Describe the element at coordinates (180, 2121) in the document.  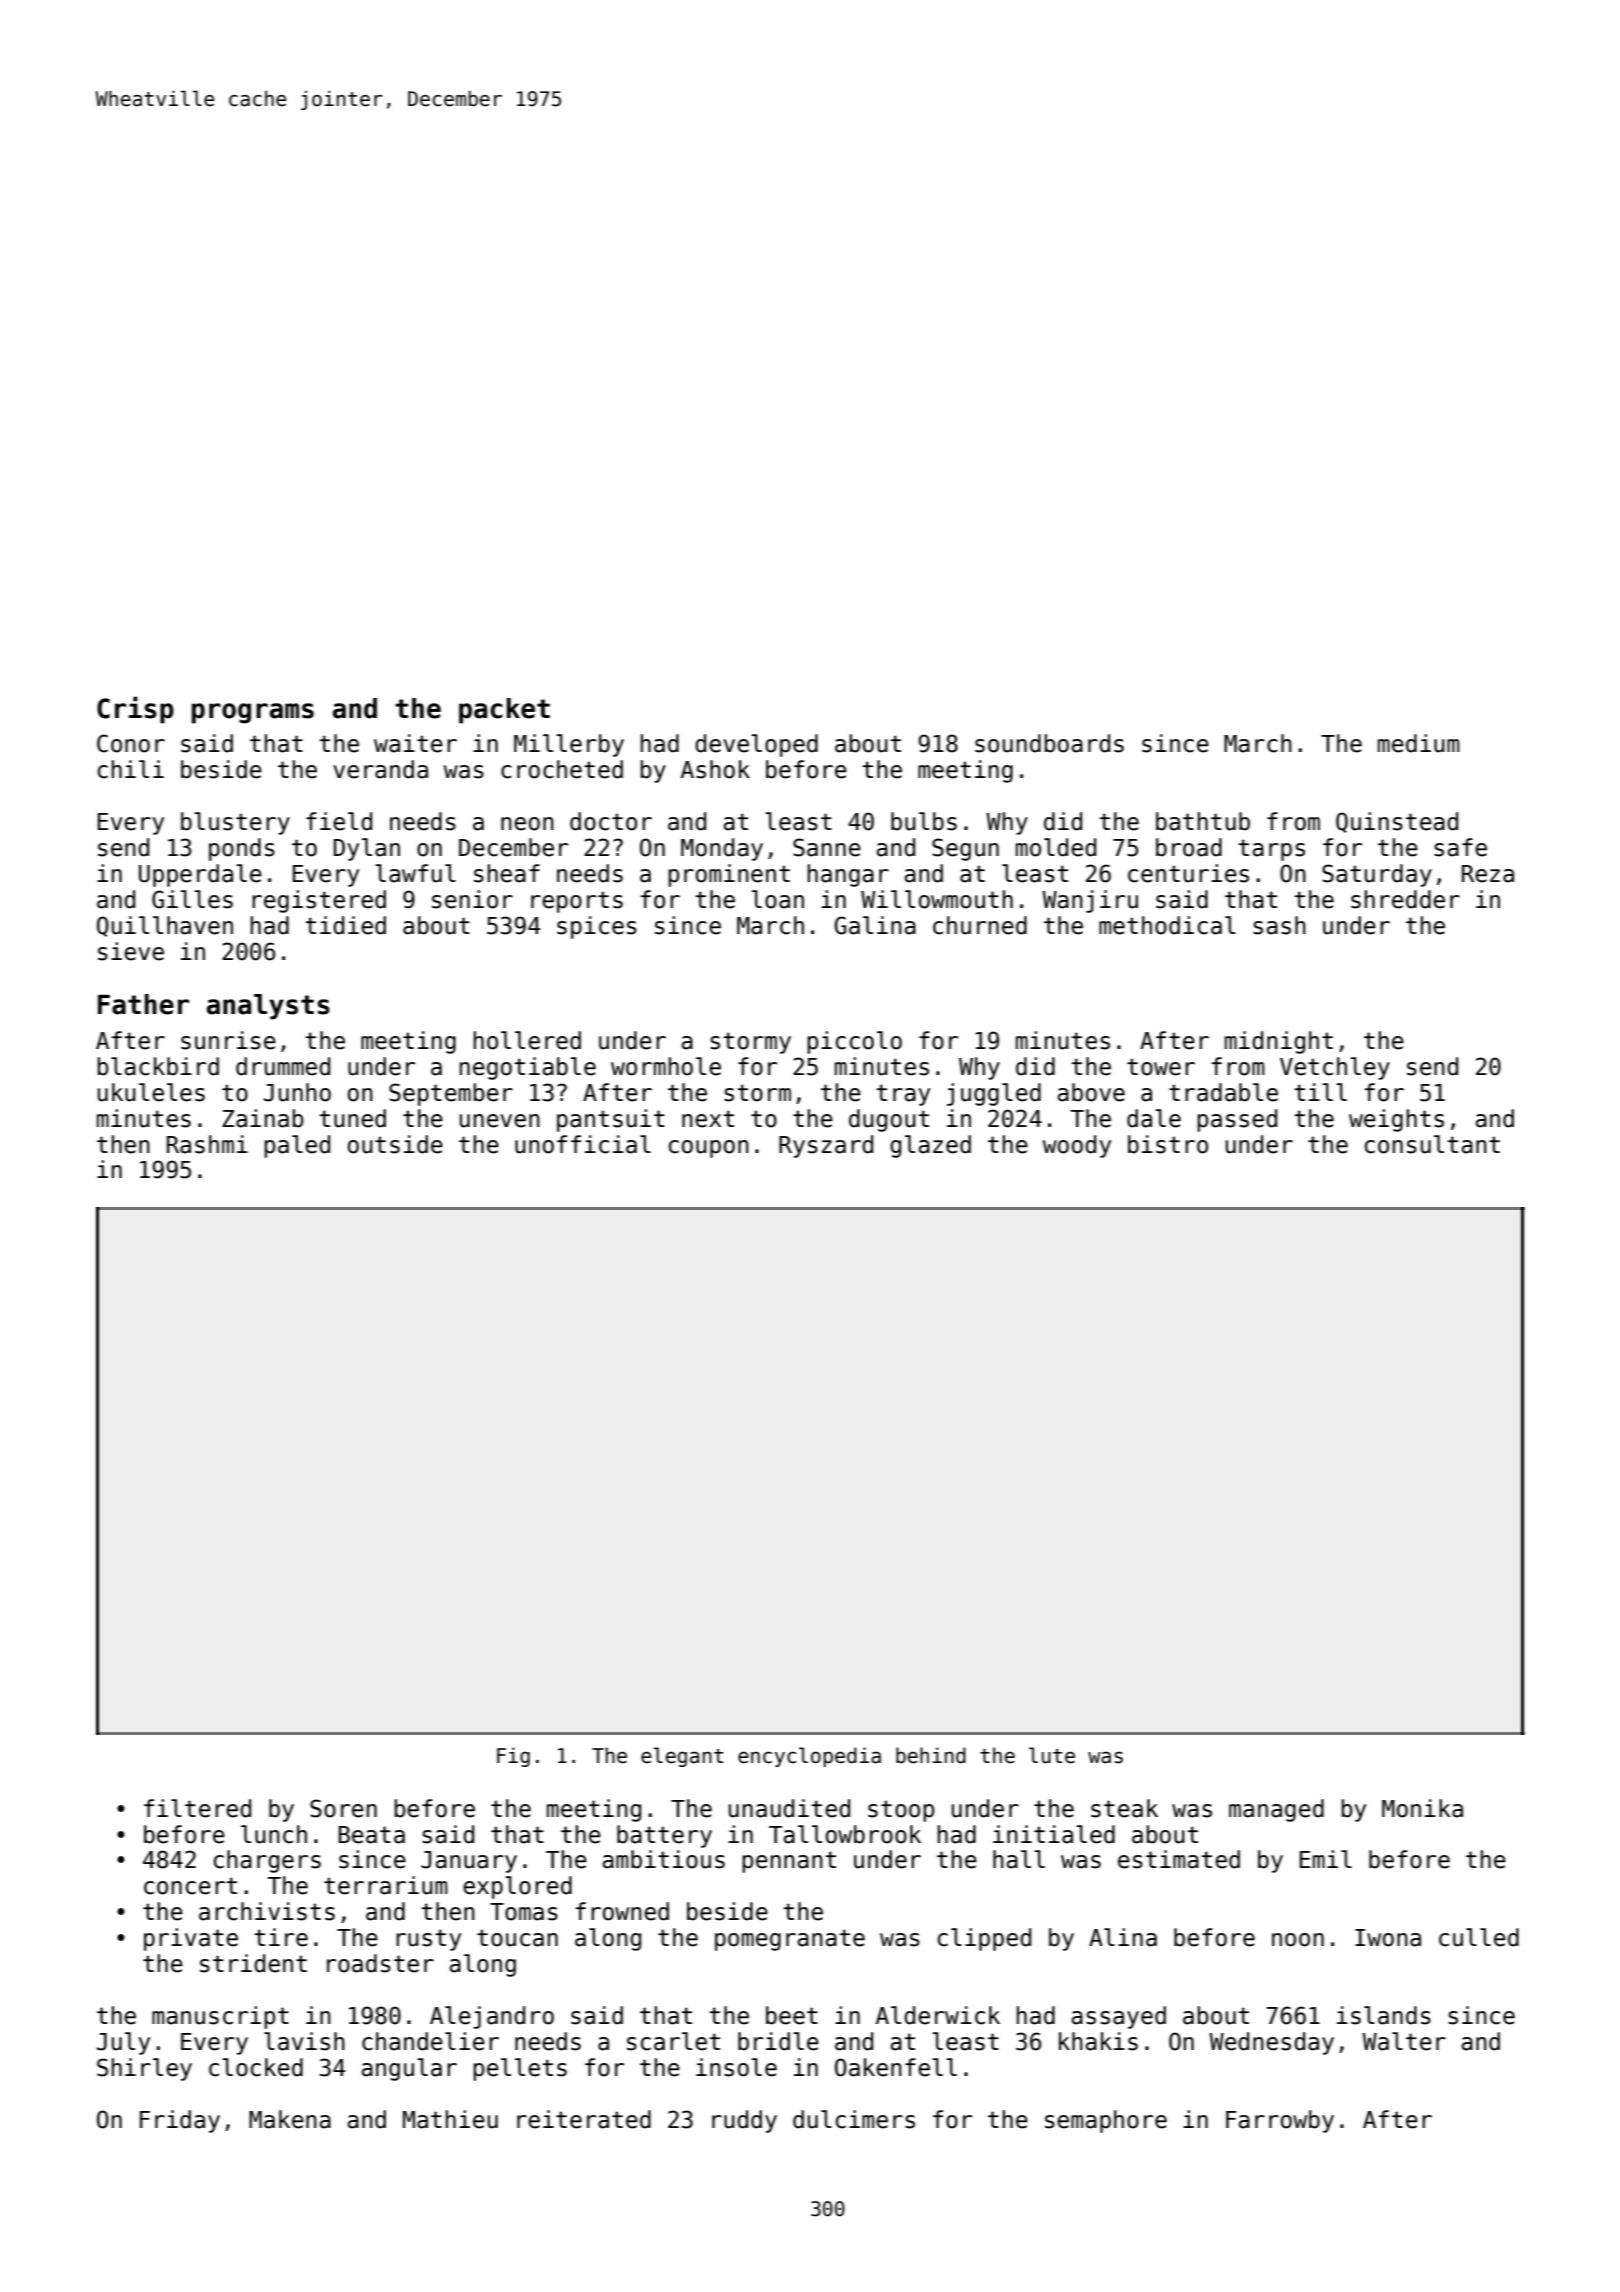
I see `Friday` at that location.
